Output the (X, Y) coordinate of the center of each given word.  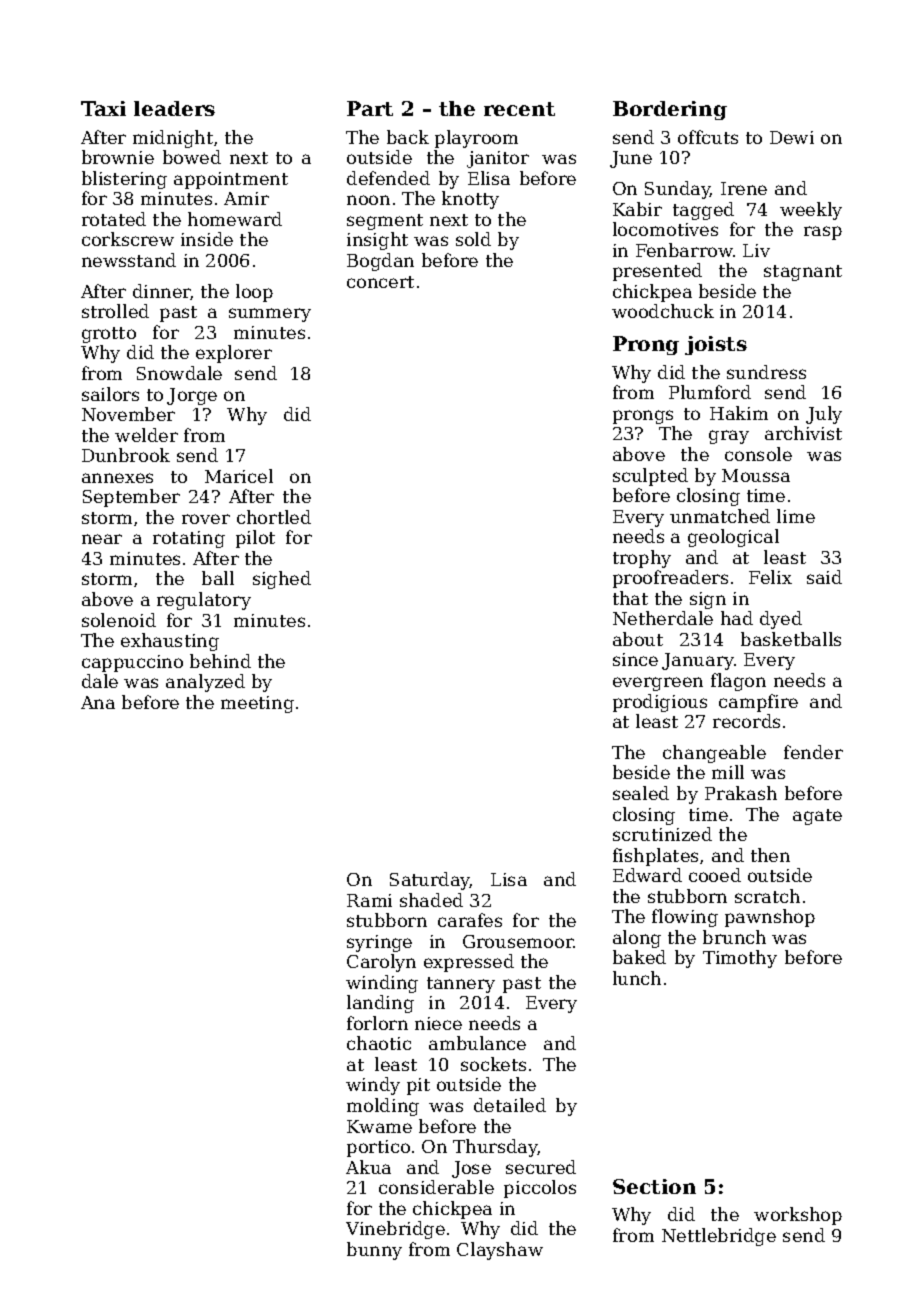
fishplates (655, 857)
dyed (781, 620)
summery (270, 315)
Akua (368, 1167)
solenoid (119, 620)
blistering (124, 180)
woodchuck (663, 311)
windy (373, 1086)
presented (657, 272)
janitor (498, 159)
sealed (641, 793)
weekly (811, 211)
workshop (798, 1216)
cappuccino (132, 663)
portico (378, 1148)
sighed (282, 580)
